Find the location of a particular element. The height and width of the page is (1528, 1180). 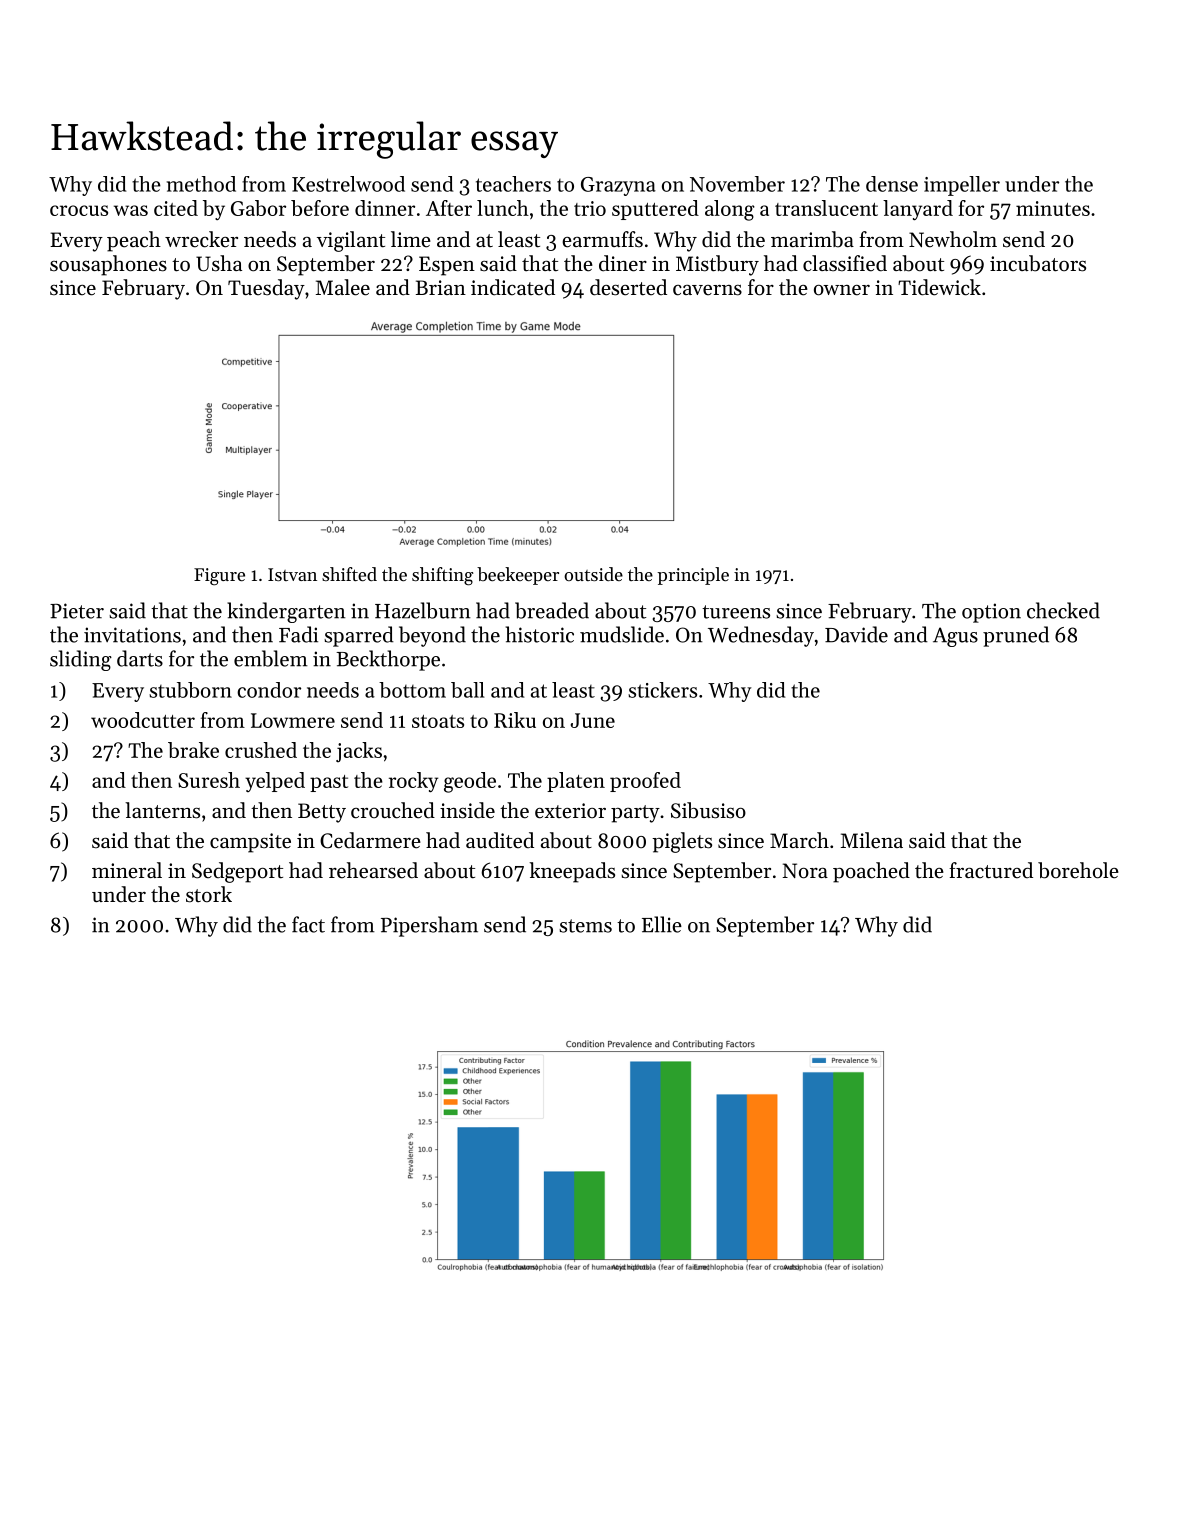

brake is located at coordinates (193, 750).
